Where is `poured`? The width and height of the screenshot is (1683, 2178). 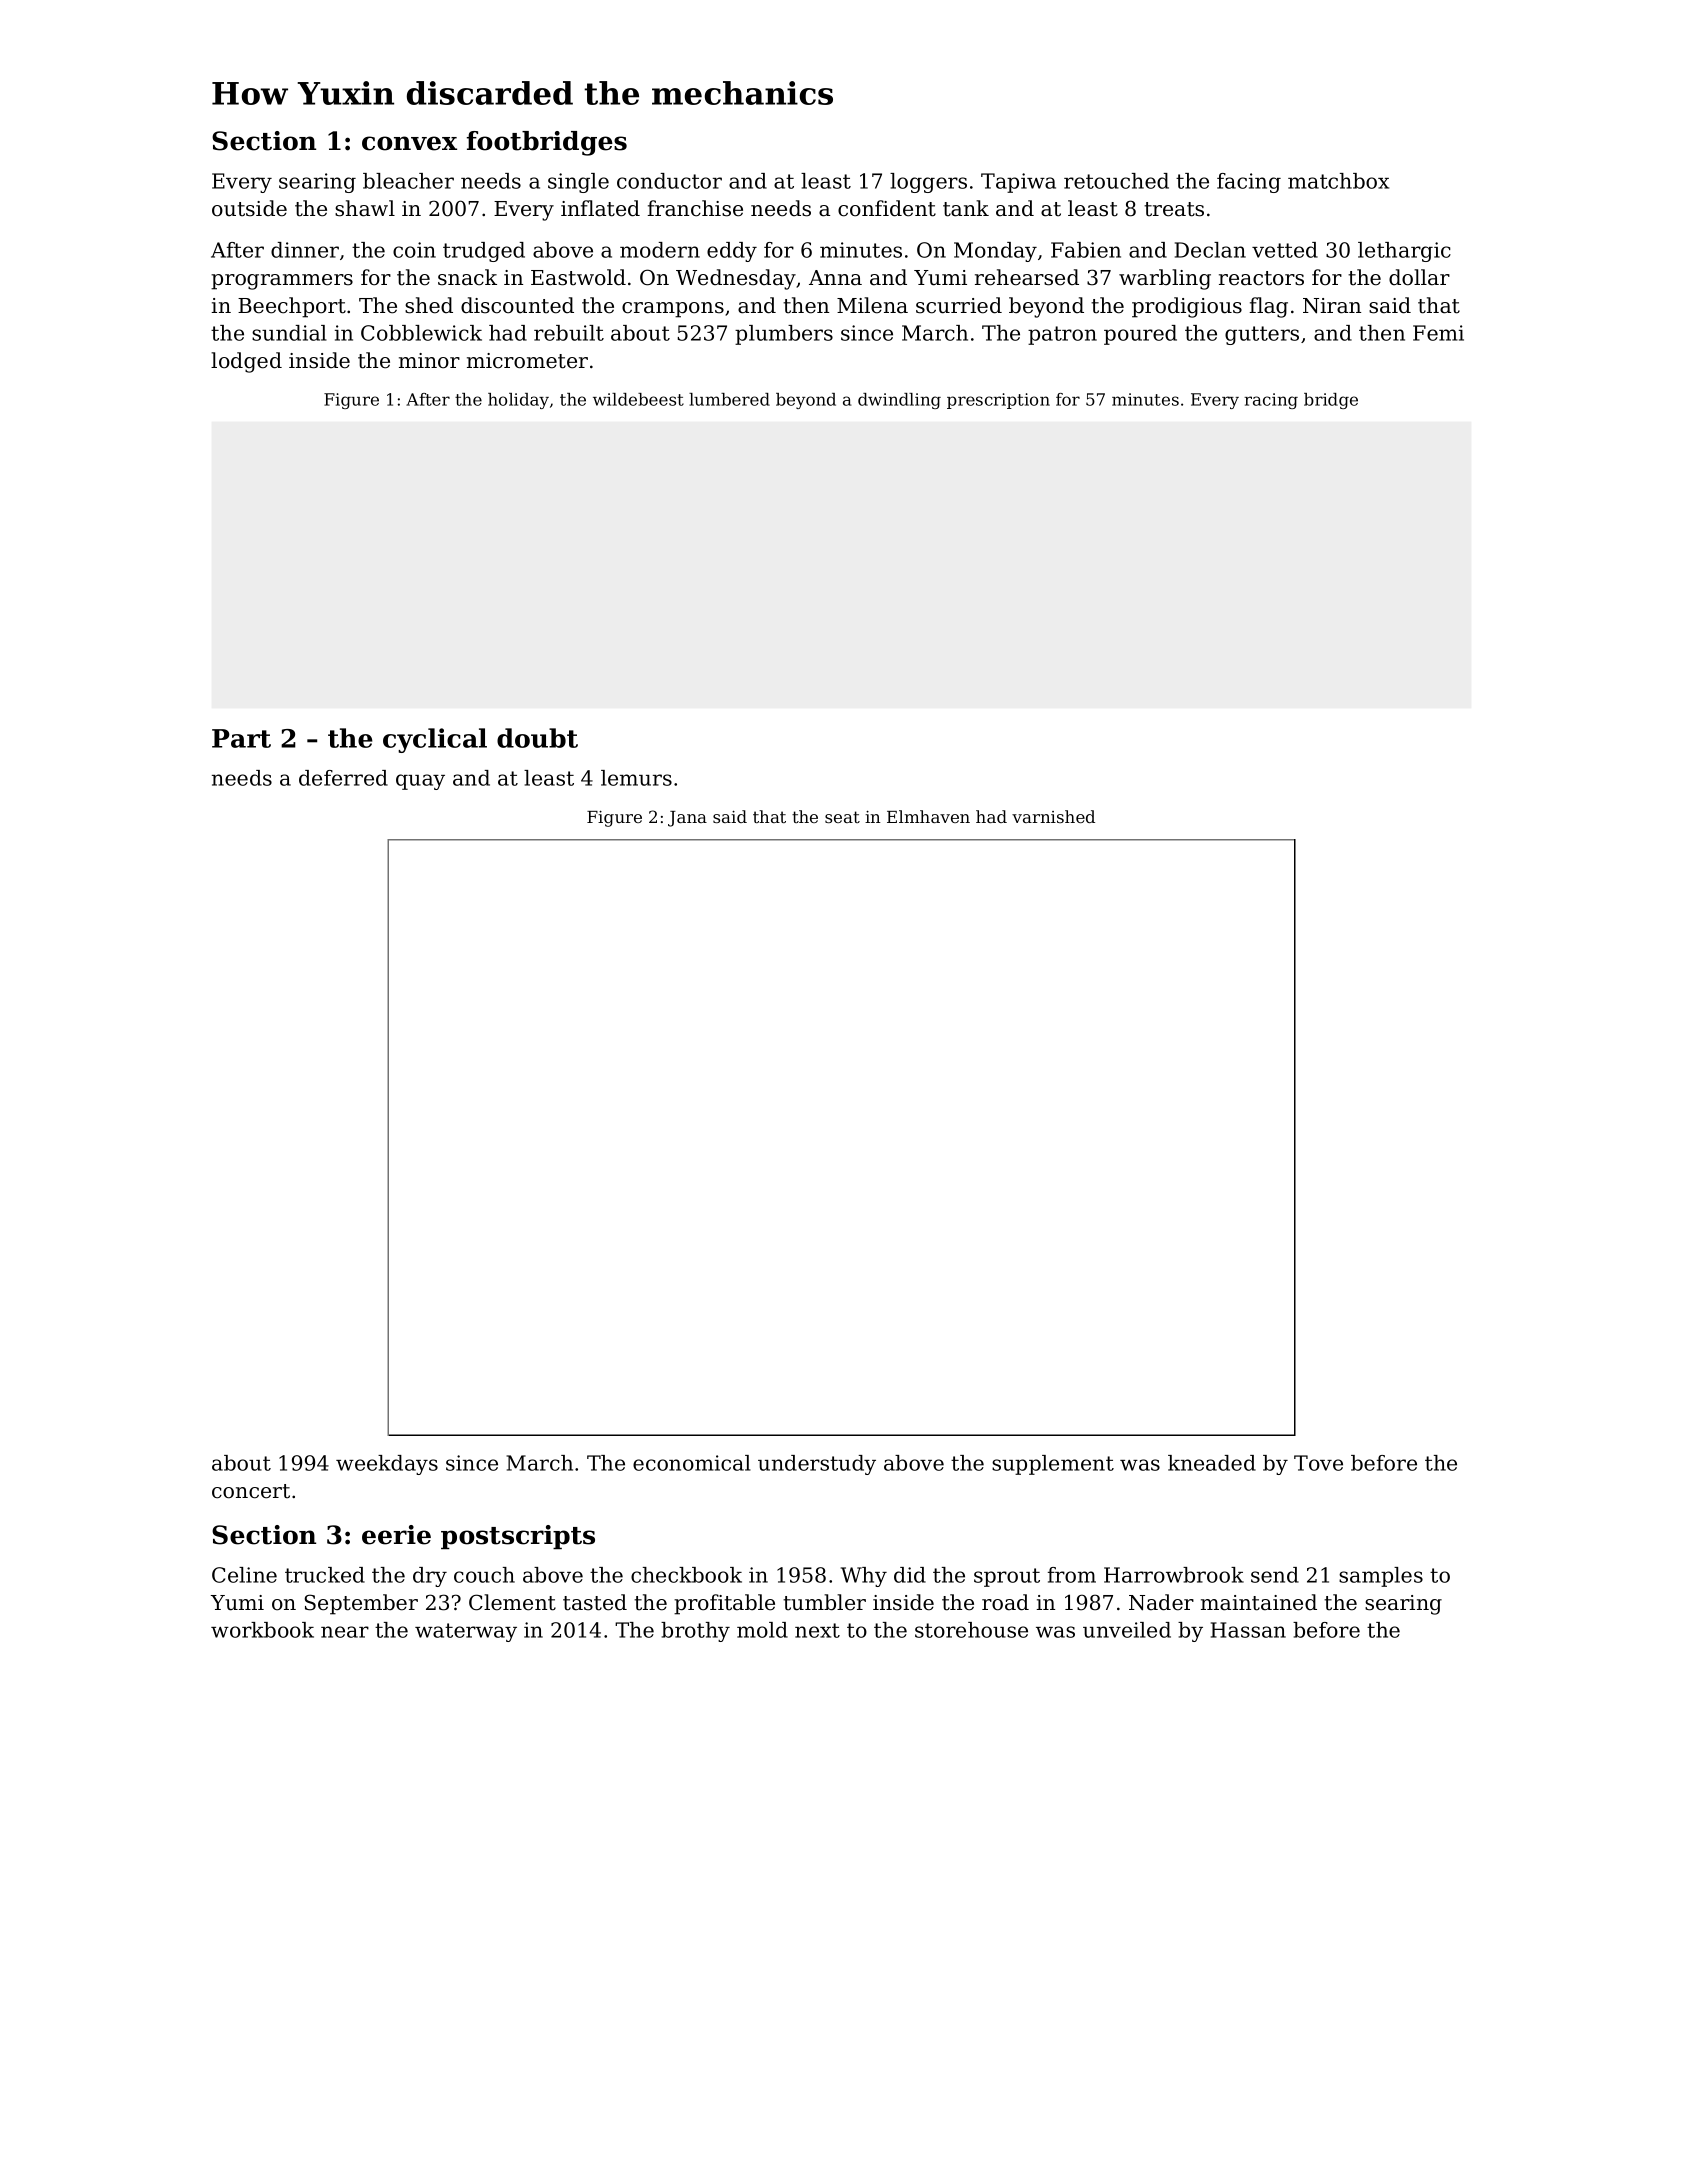
poured is located at coordinates (1140, 335).
